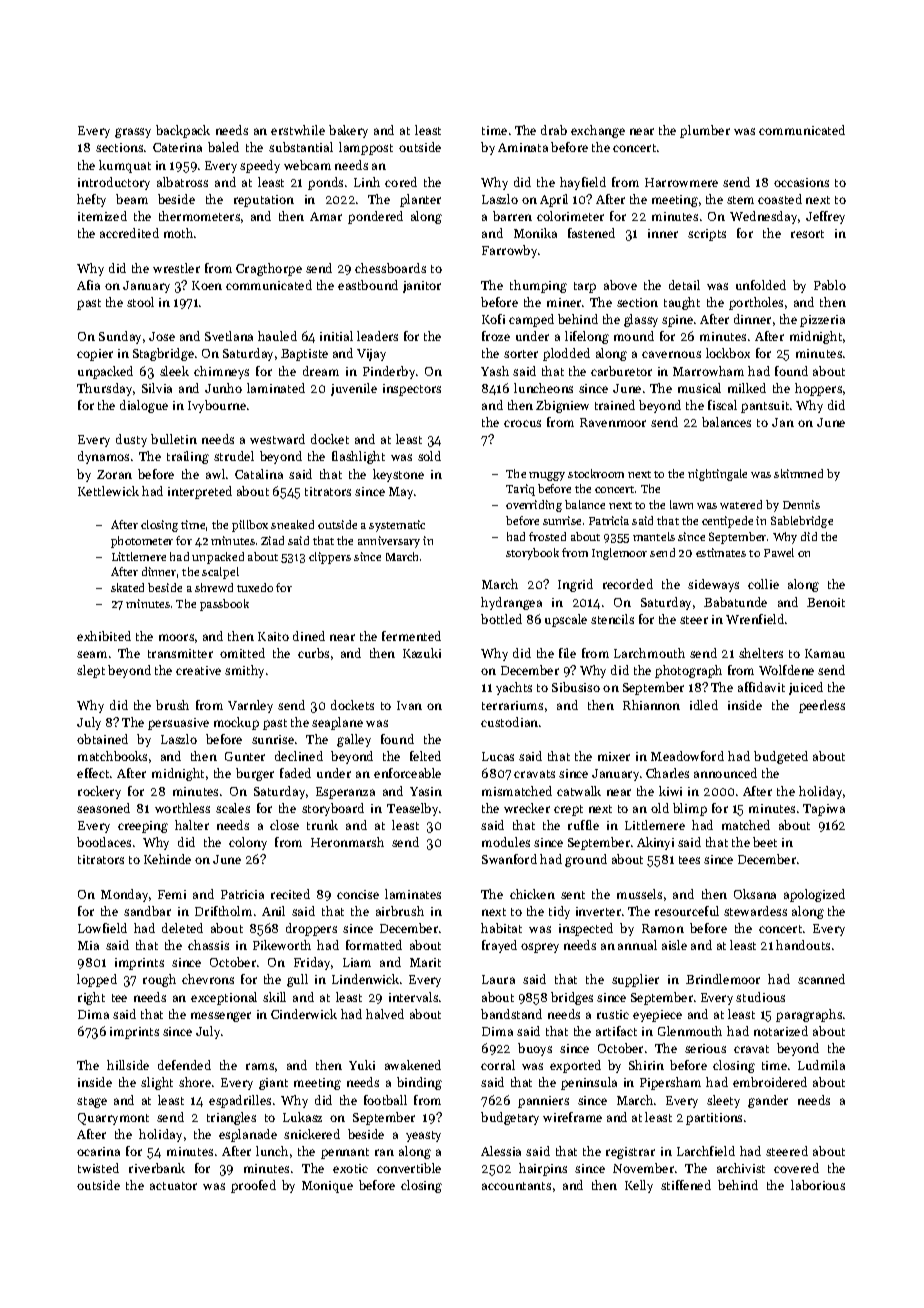  Describe the element at coordinates (619, 554) in the document. I see `Inglemoor` at that location.
